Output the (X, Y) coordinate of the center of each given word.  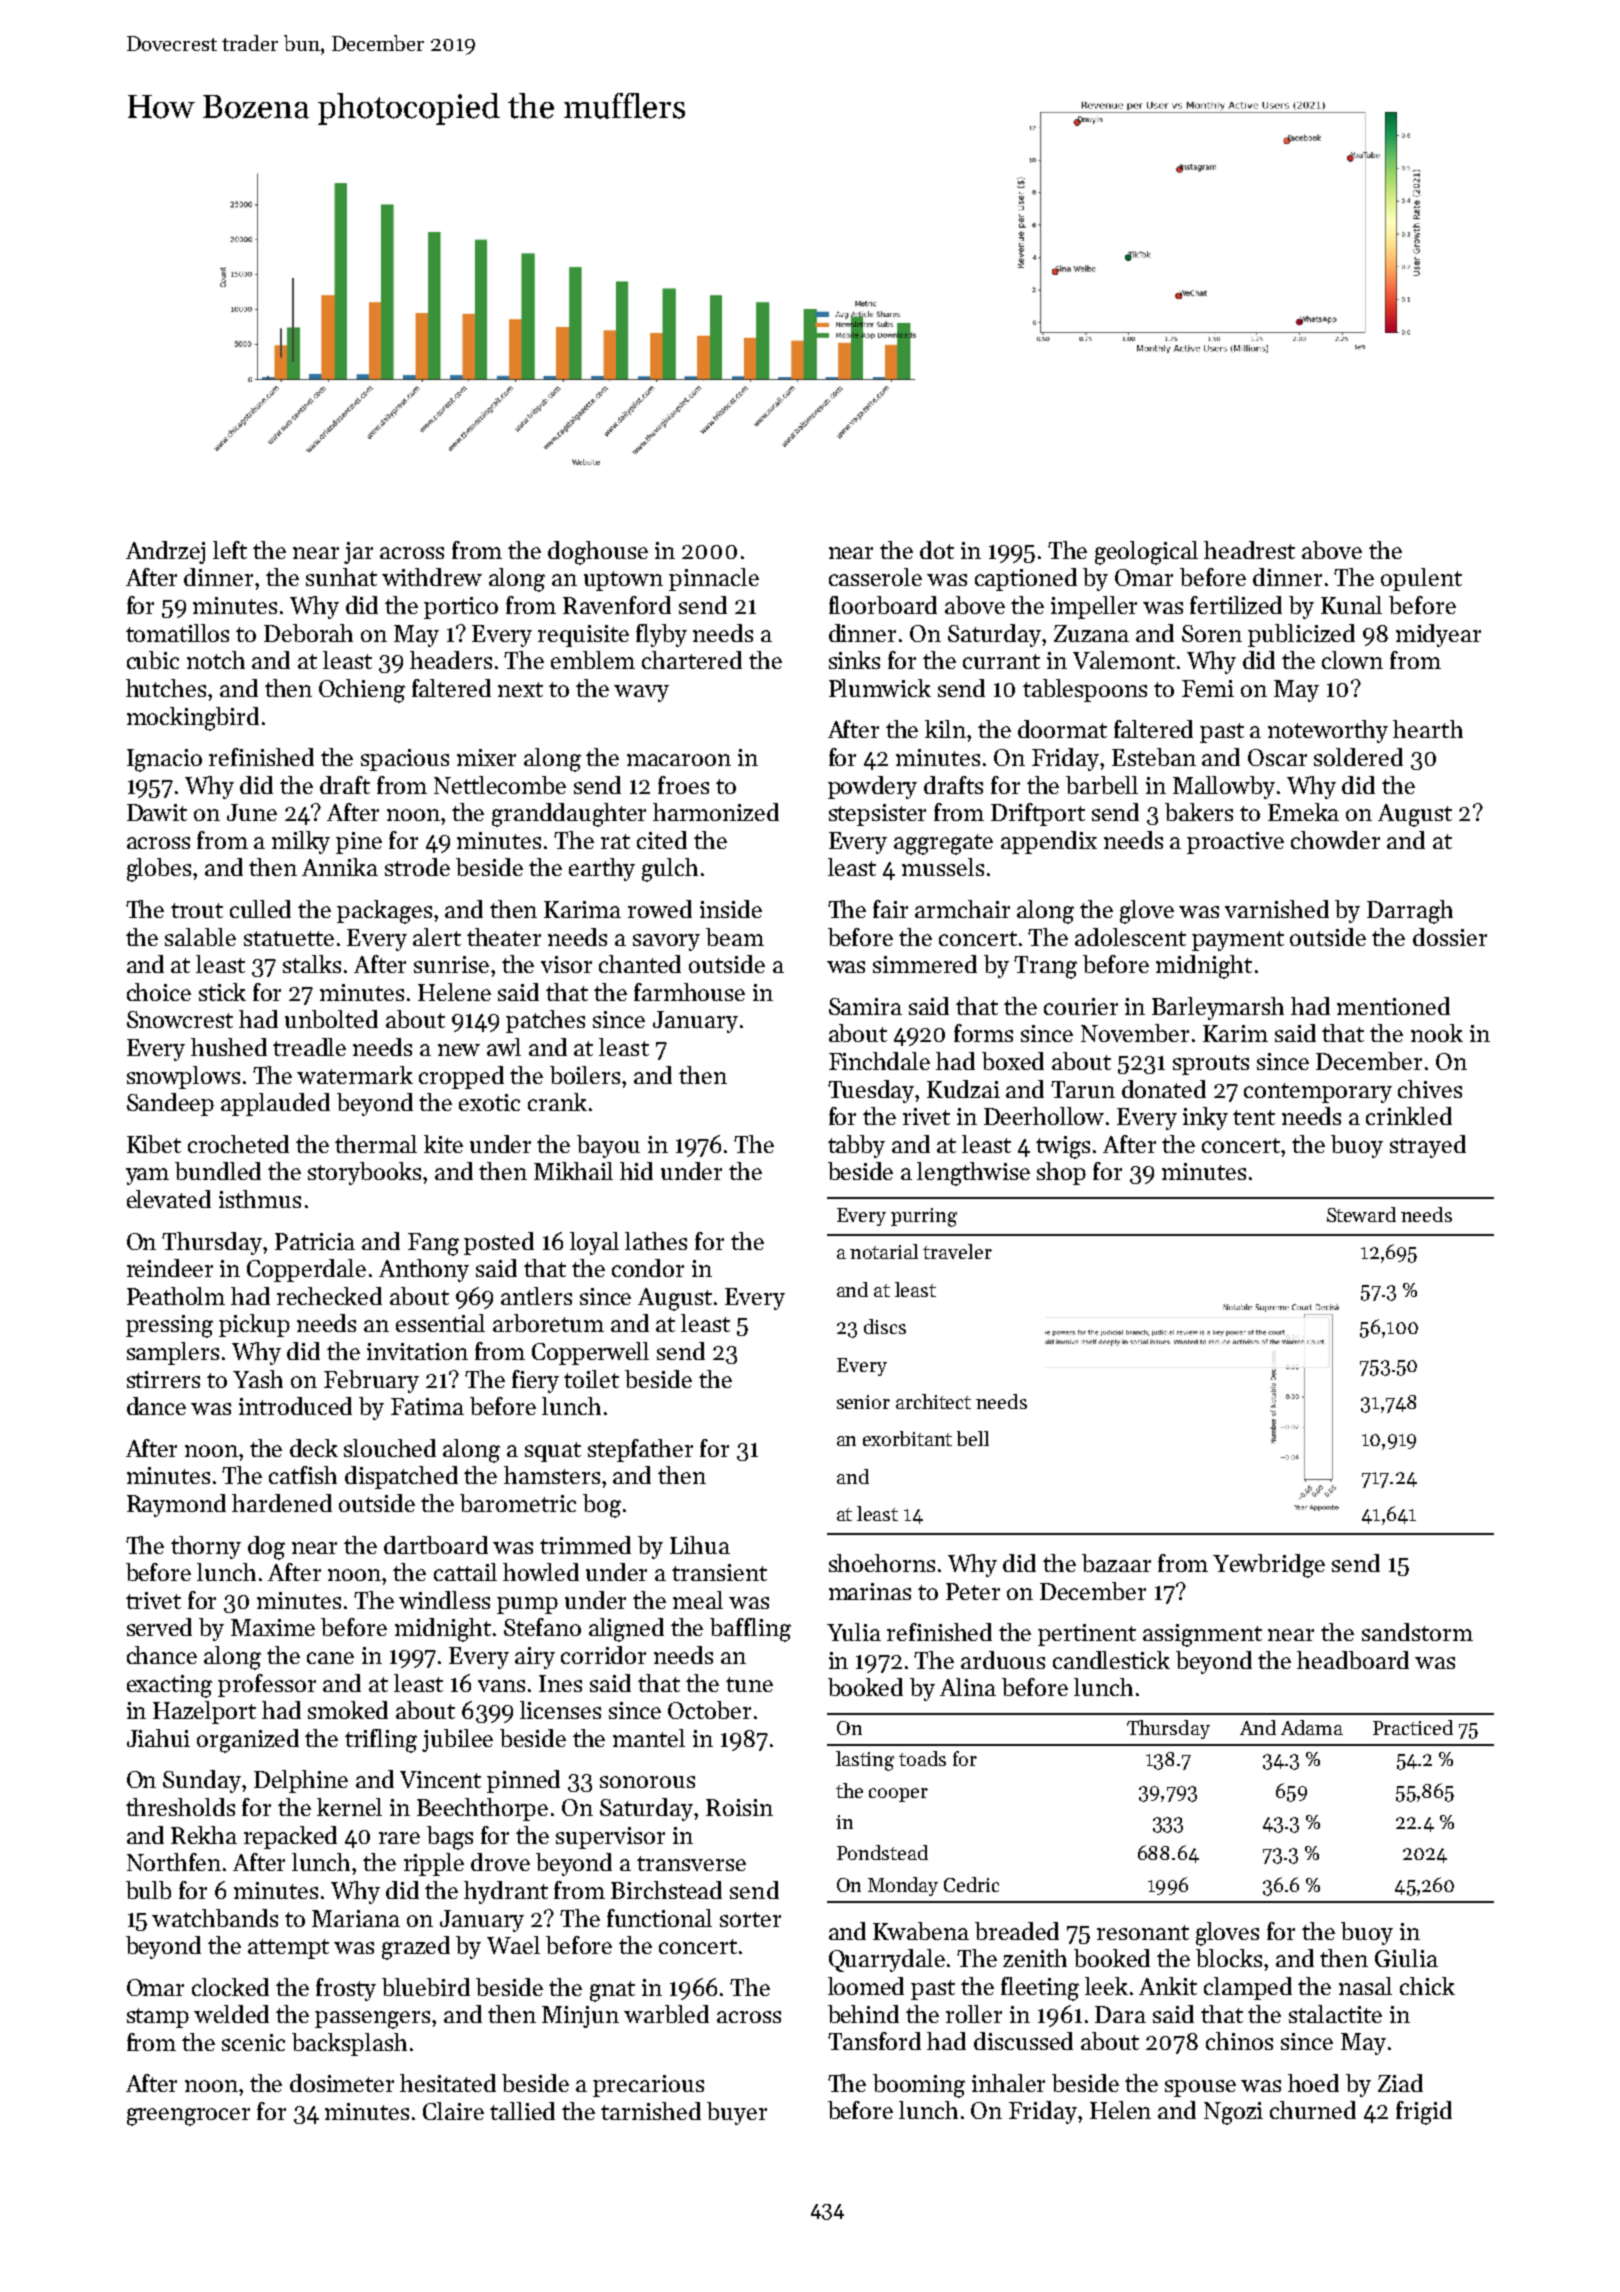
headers (451, 660)
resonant (1143, 1932)
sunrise (451, 964)
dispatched (401, 1477)
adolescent (1130, 937)
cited (662, 840)
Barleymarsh (1218, 1008)
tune (749, 1684)
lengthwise (973, 1174)
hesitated (448, 2083)
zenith (1035, 1958)
